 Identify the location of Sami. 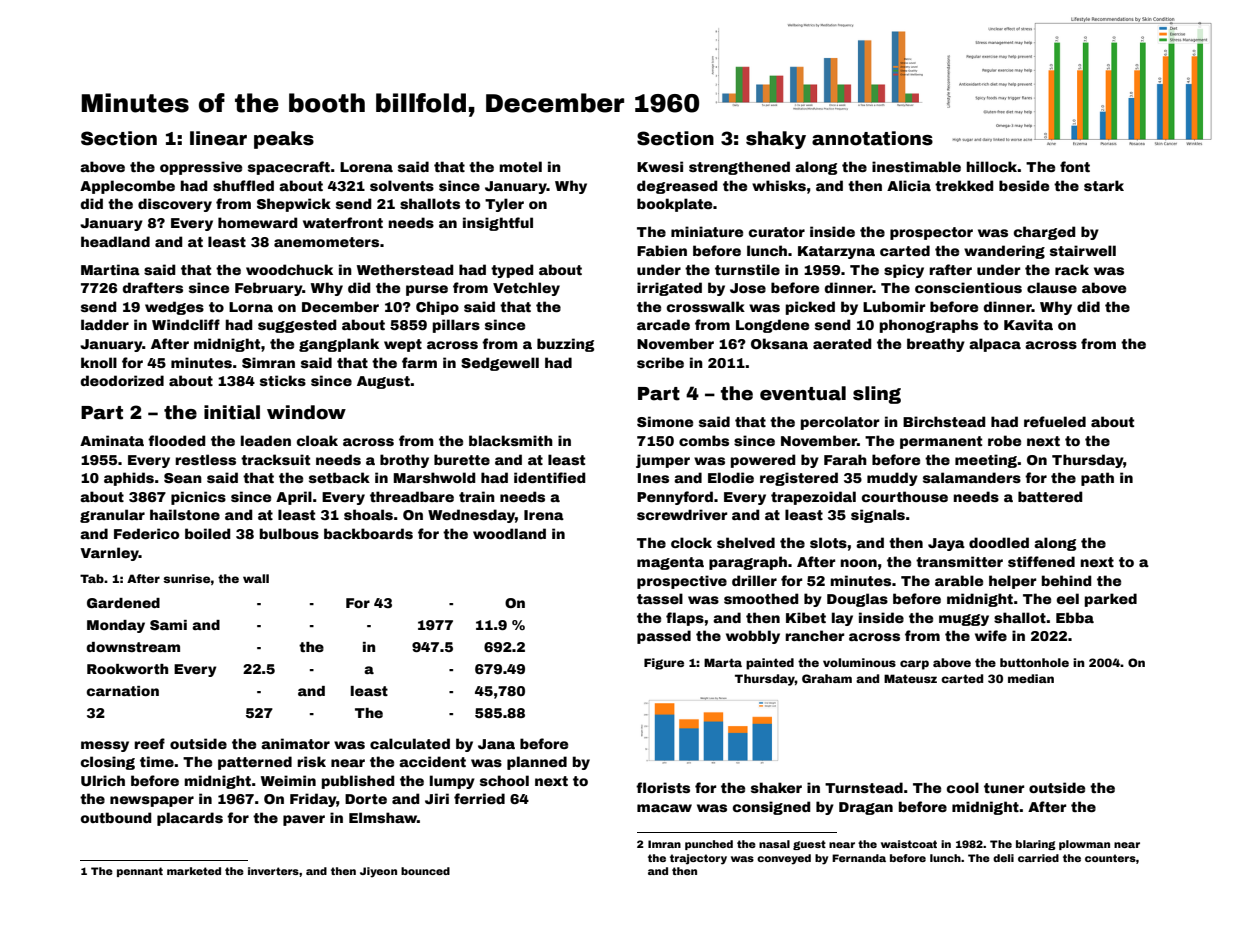
(168, 625).
